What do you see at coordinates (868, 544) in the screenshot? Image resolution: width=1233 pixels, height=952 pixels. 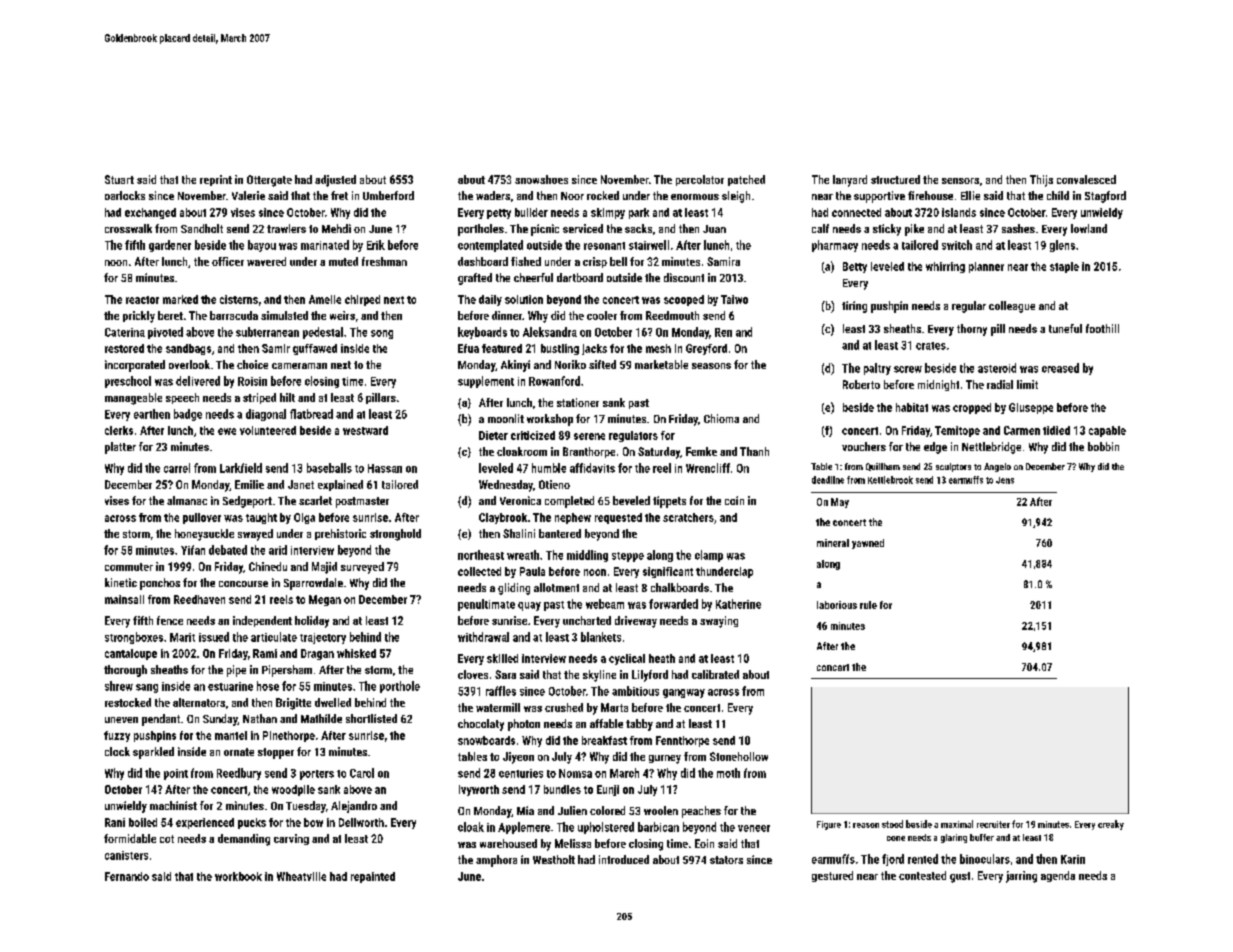 I see `yawned` at bounding box center [868, 544].
